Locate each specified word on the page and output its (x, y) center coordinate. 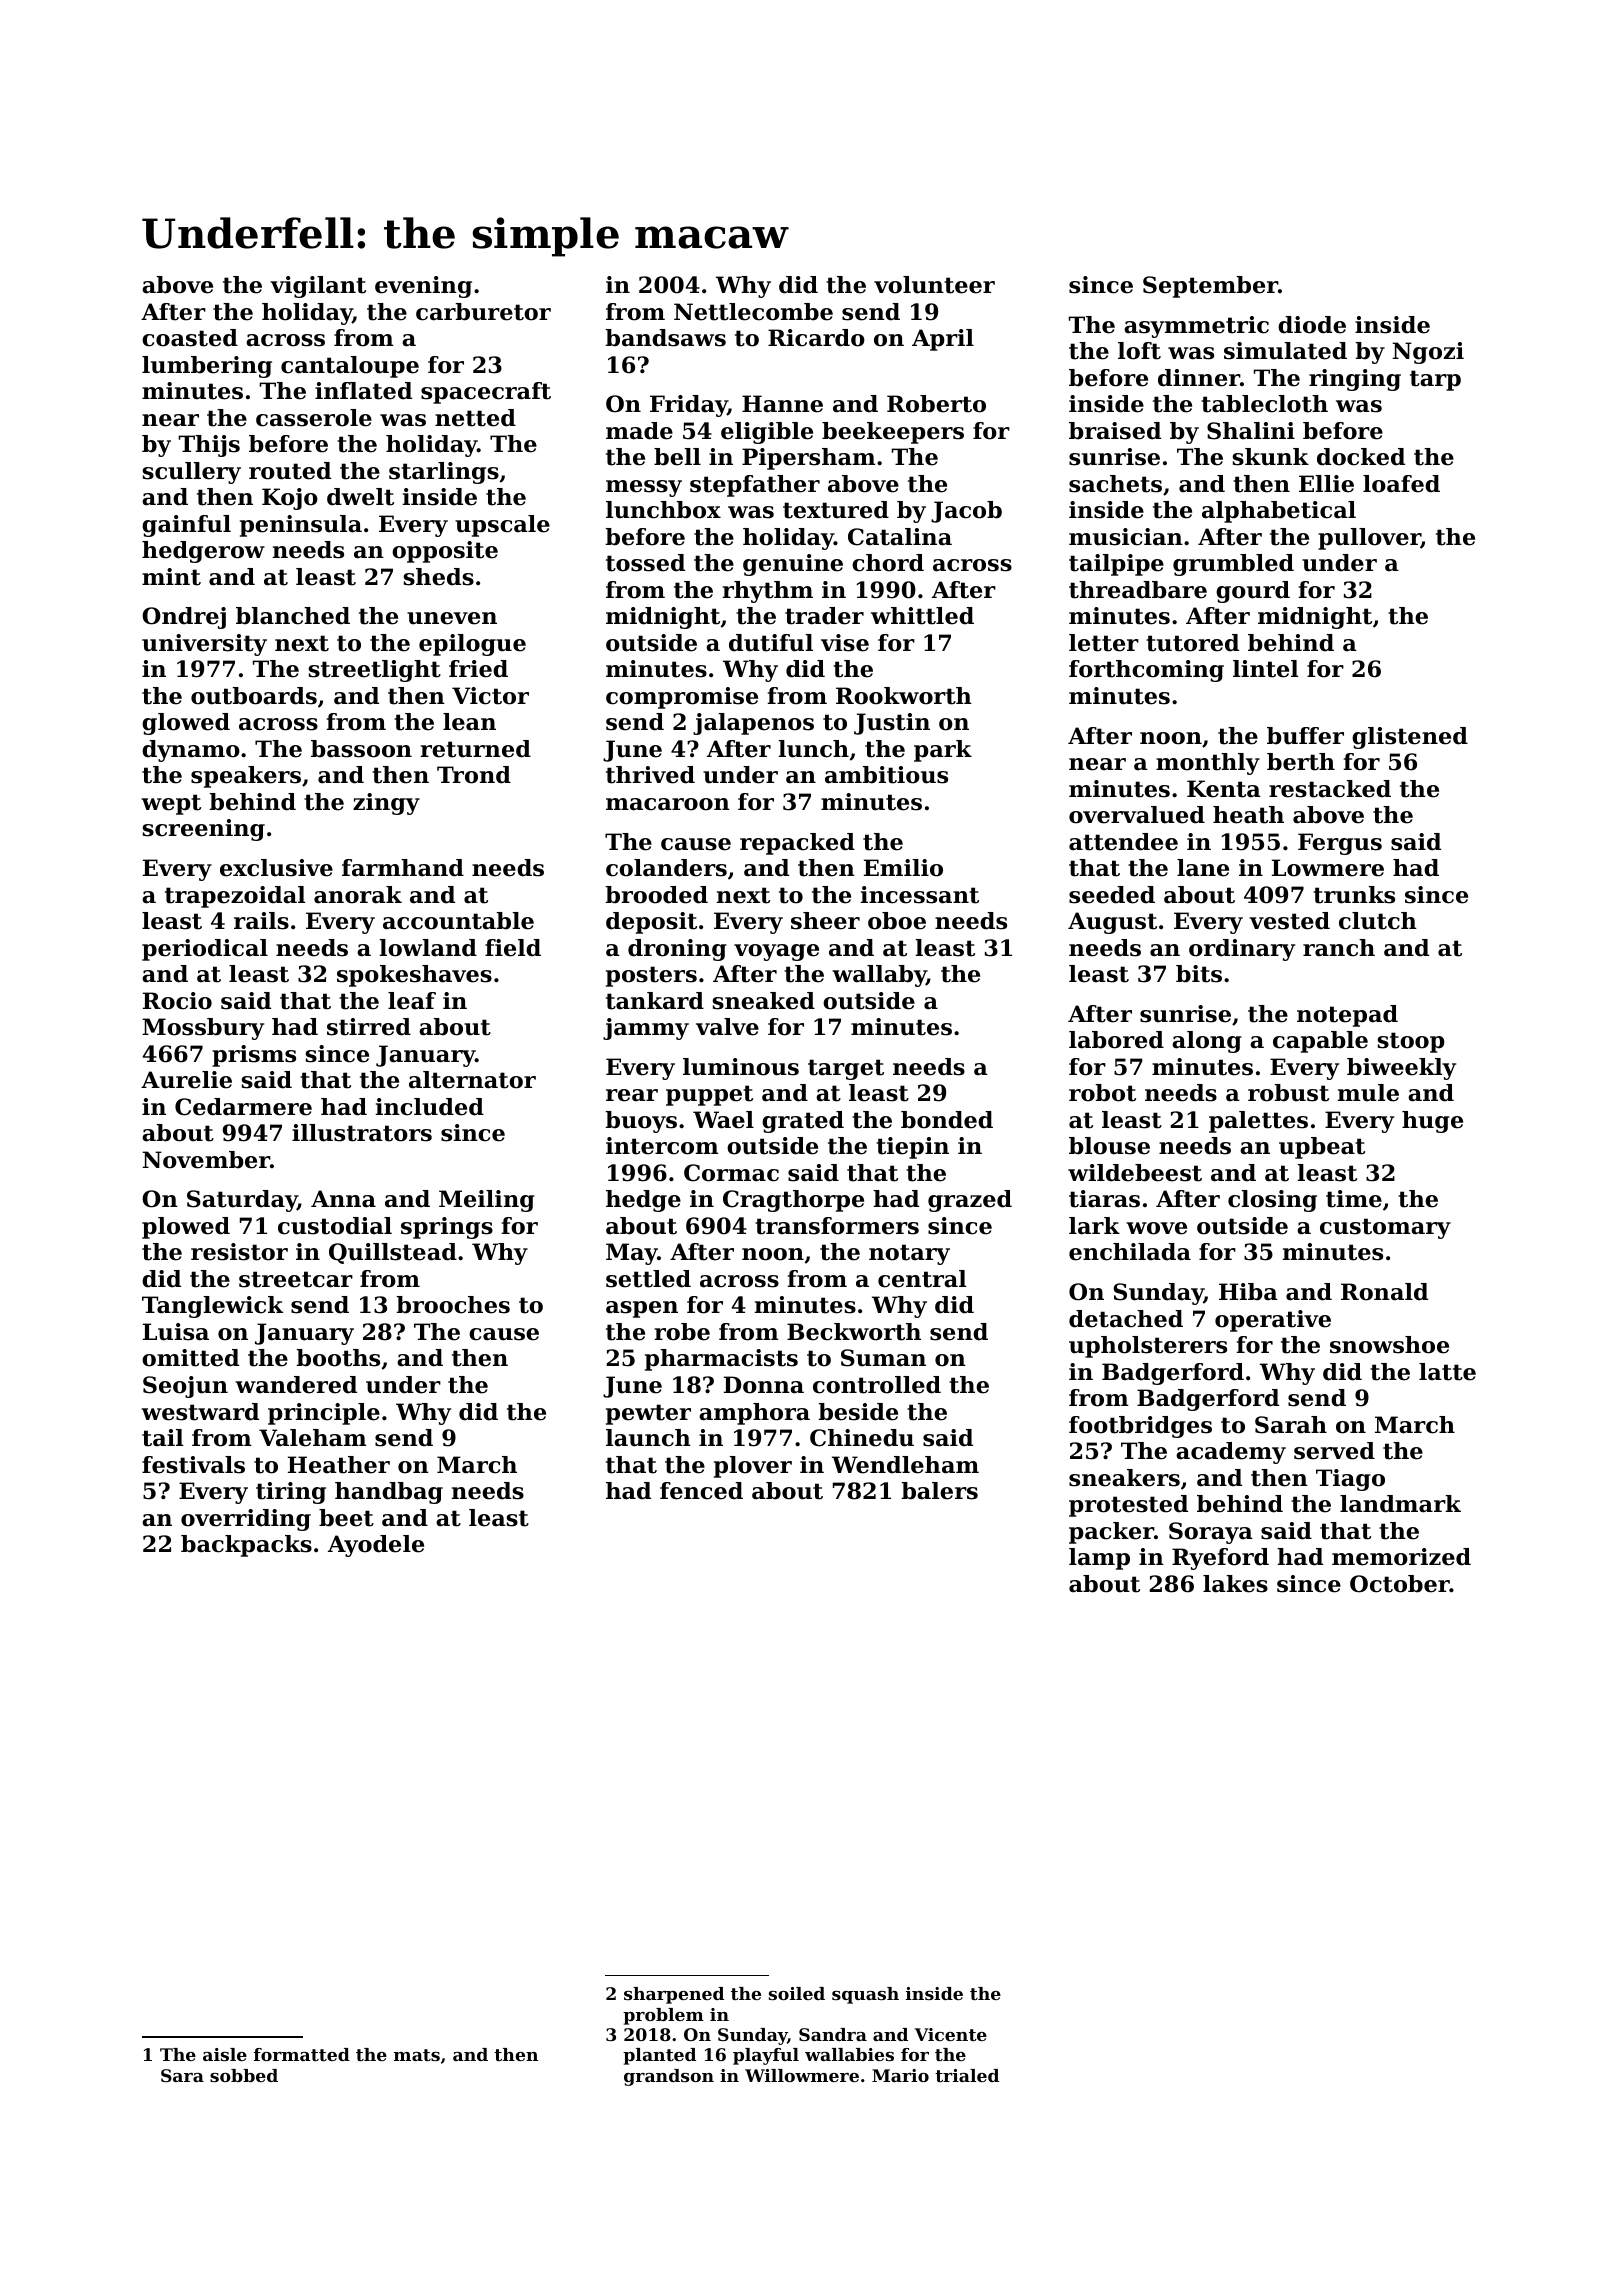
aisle (225, 2054)
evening (423, 287)
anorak (358, 895)
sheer (825, 921)
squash (865, 1995)
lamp (1099, 1559)
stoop (1411, 1042)
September (1210, 287)
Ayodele (376, 1546)
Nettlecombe (753, 312)
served (1334, 1451)
